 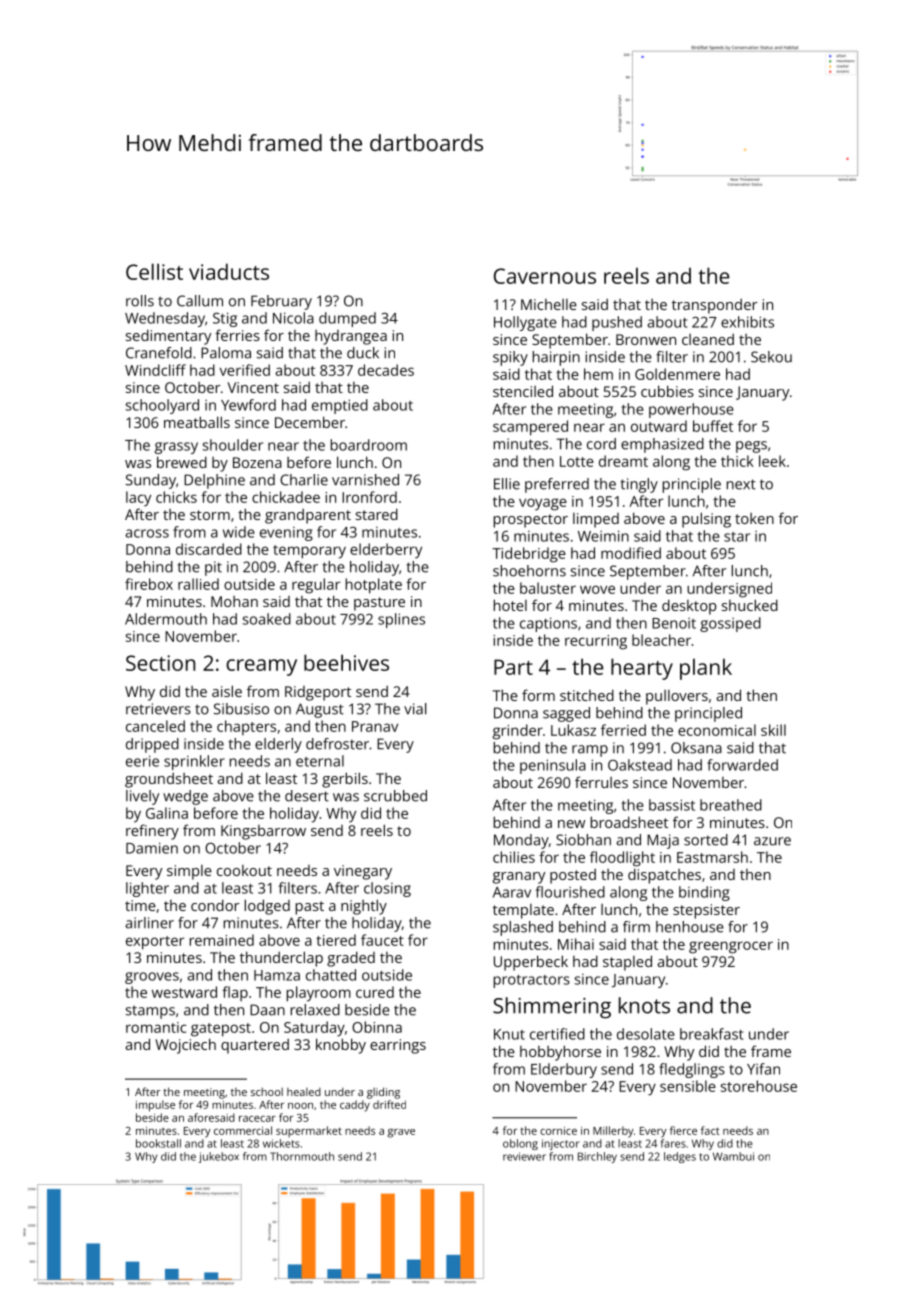 What do you see at coordinates (706, 520) in the screenshot?
I see `pulsing` at bounding box center [706, 520].
